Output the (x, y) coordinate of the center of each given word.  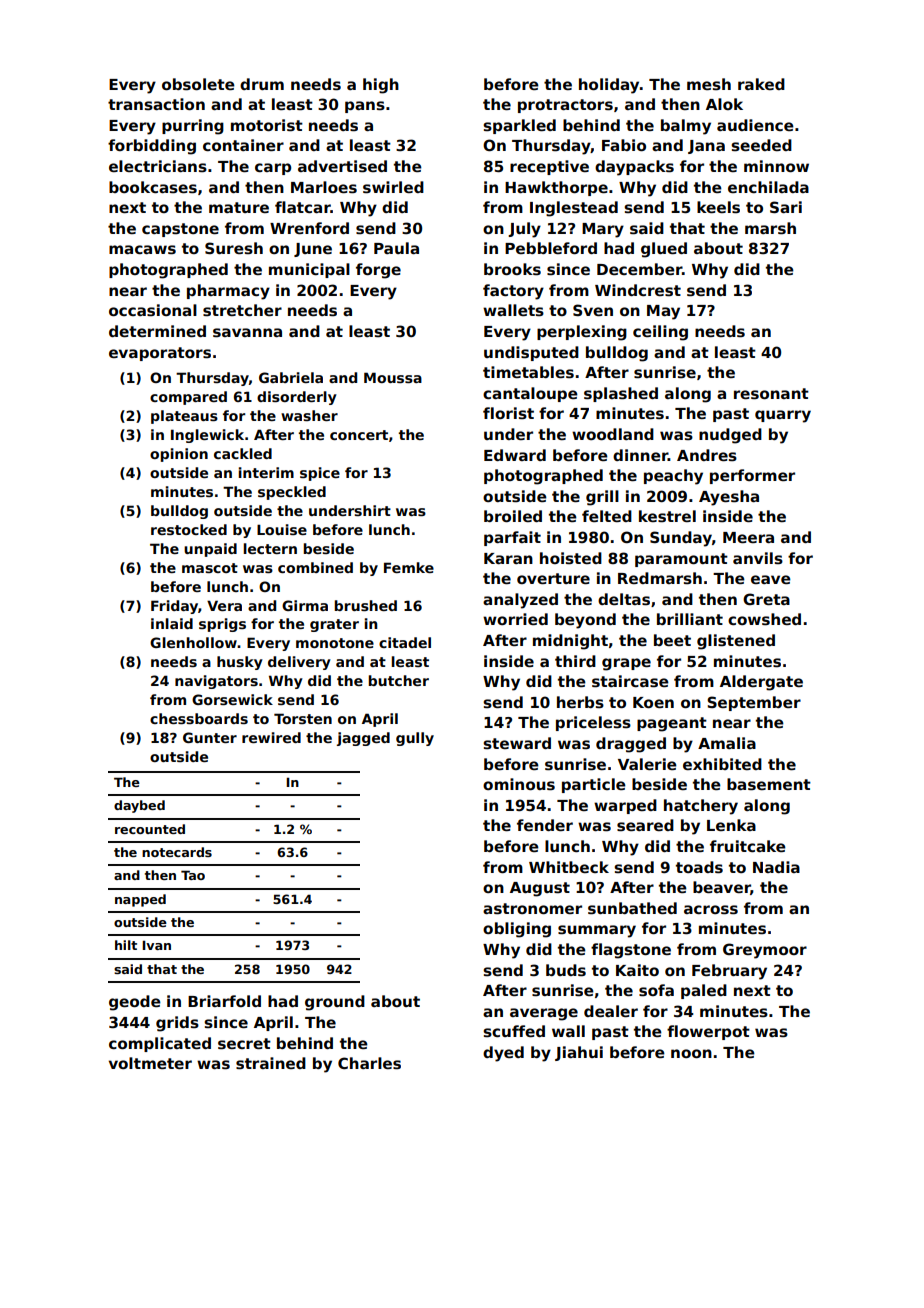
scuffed (514, 1031)
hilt (126, 945)
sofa (656, 990)
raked (761, 84)
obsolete (198, 84)
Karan (508, 558)
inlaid (172, 623)
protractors (565, 106)
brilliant (690, 619)
